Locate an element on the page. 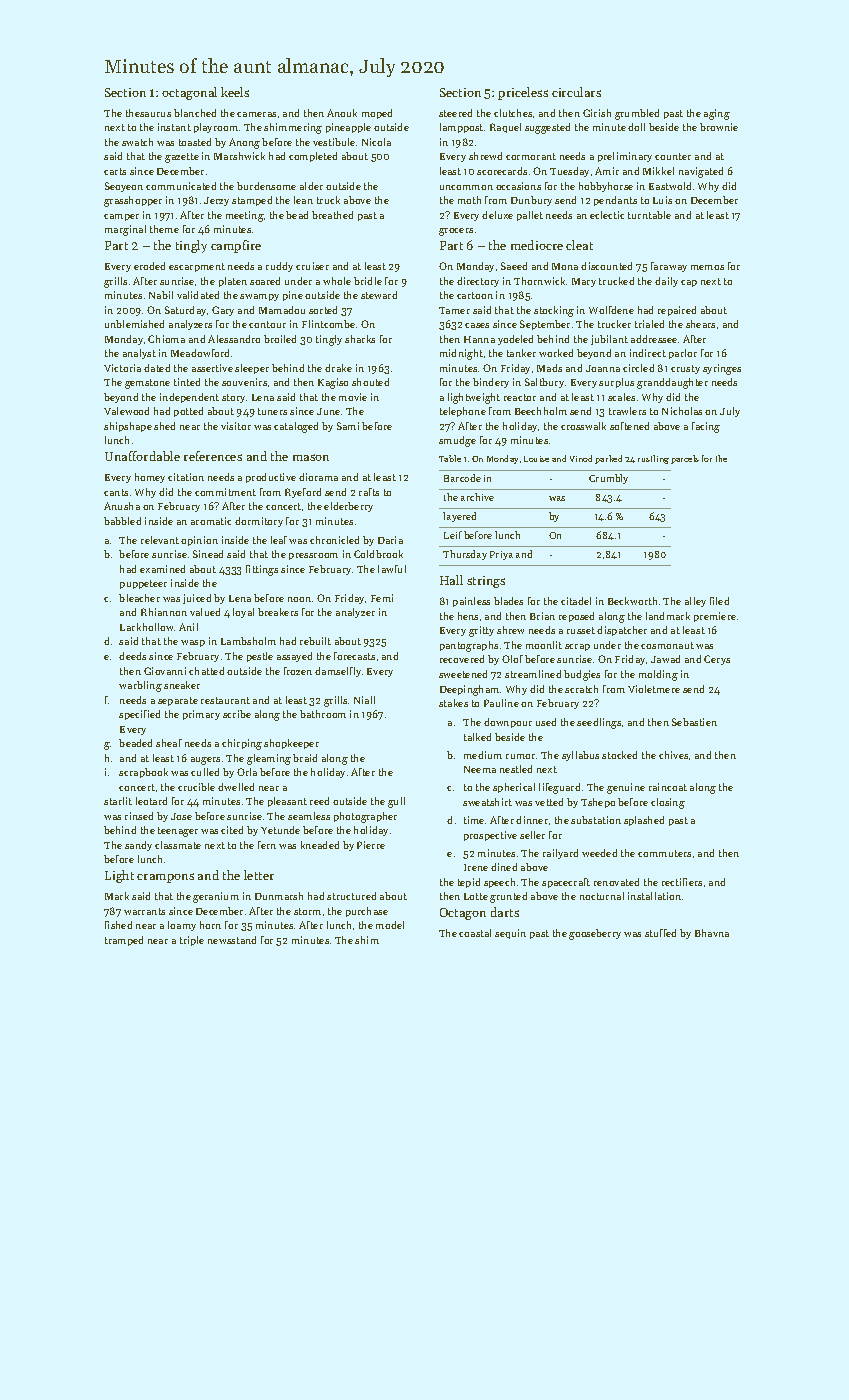  directory is located at coordinates (478, 282).
